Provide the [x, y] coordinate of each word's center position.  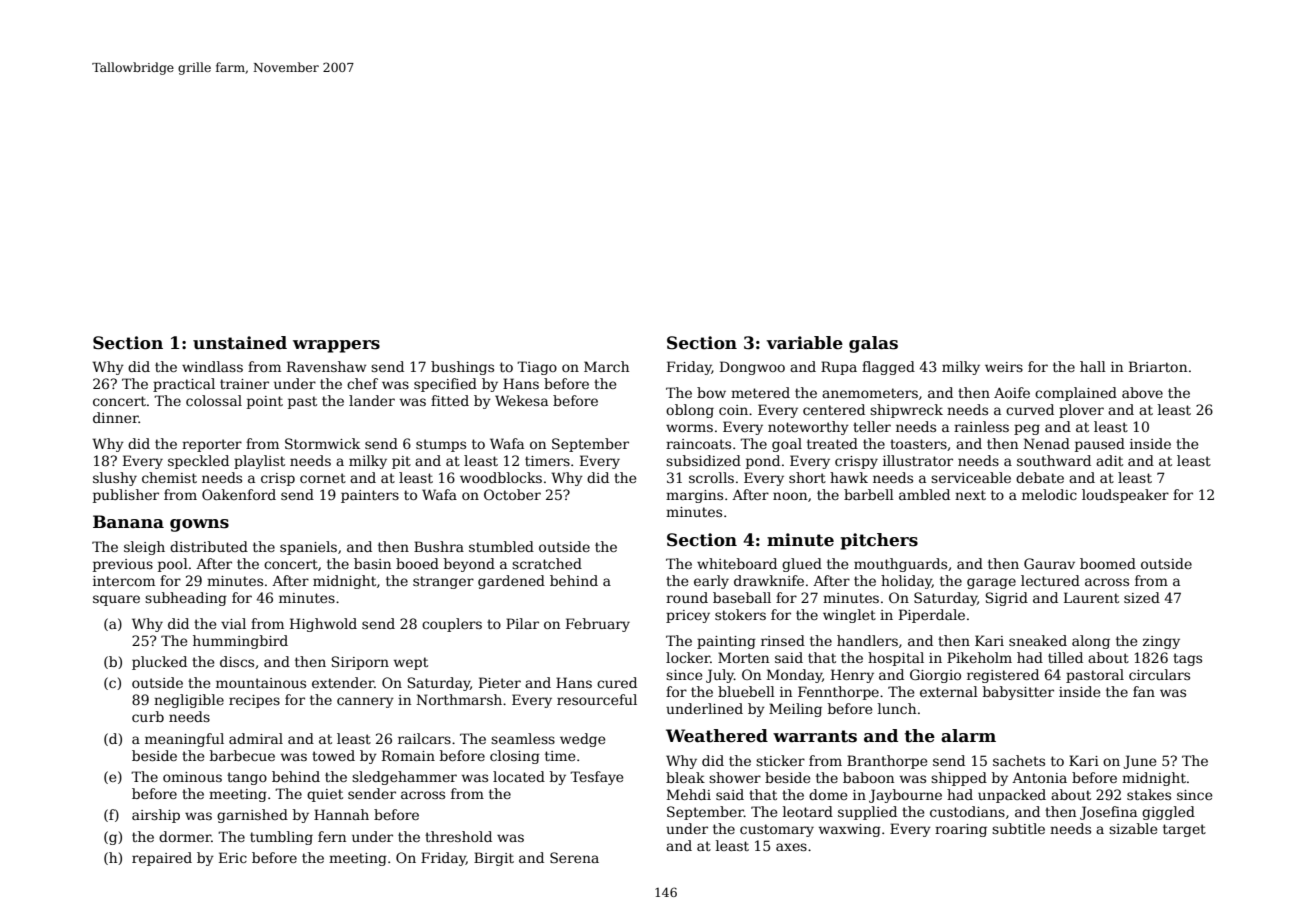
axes [791, 847]
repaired [162, 859]
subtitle [1018, 828]
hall [1093, 366]
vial [233, 623]
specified [445, 385]
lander [372, 400]
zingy [1161, 642]
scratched [547, 563]
